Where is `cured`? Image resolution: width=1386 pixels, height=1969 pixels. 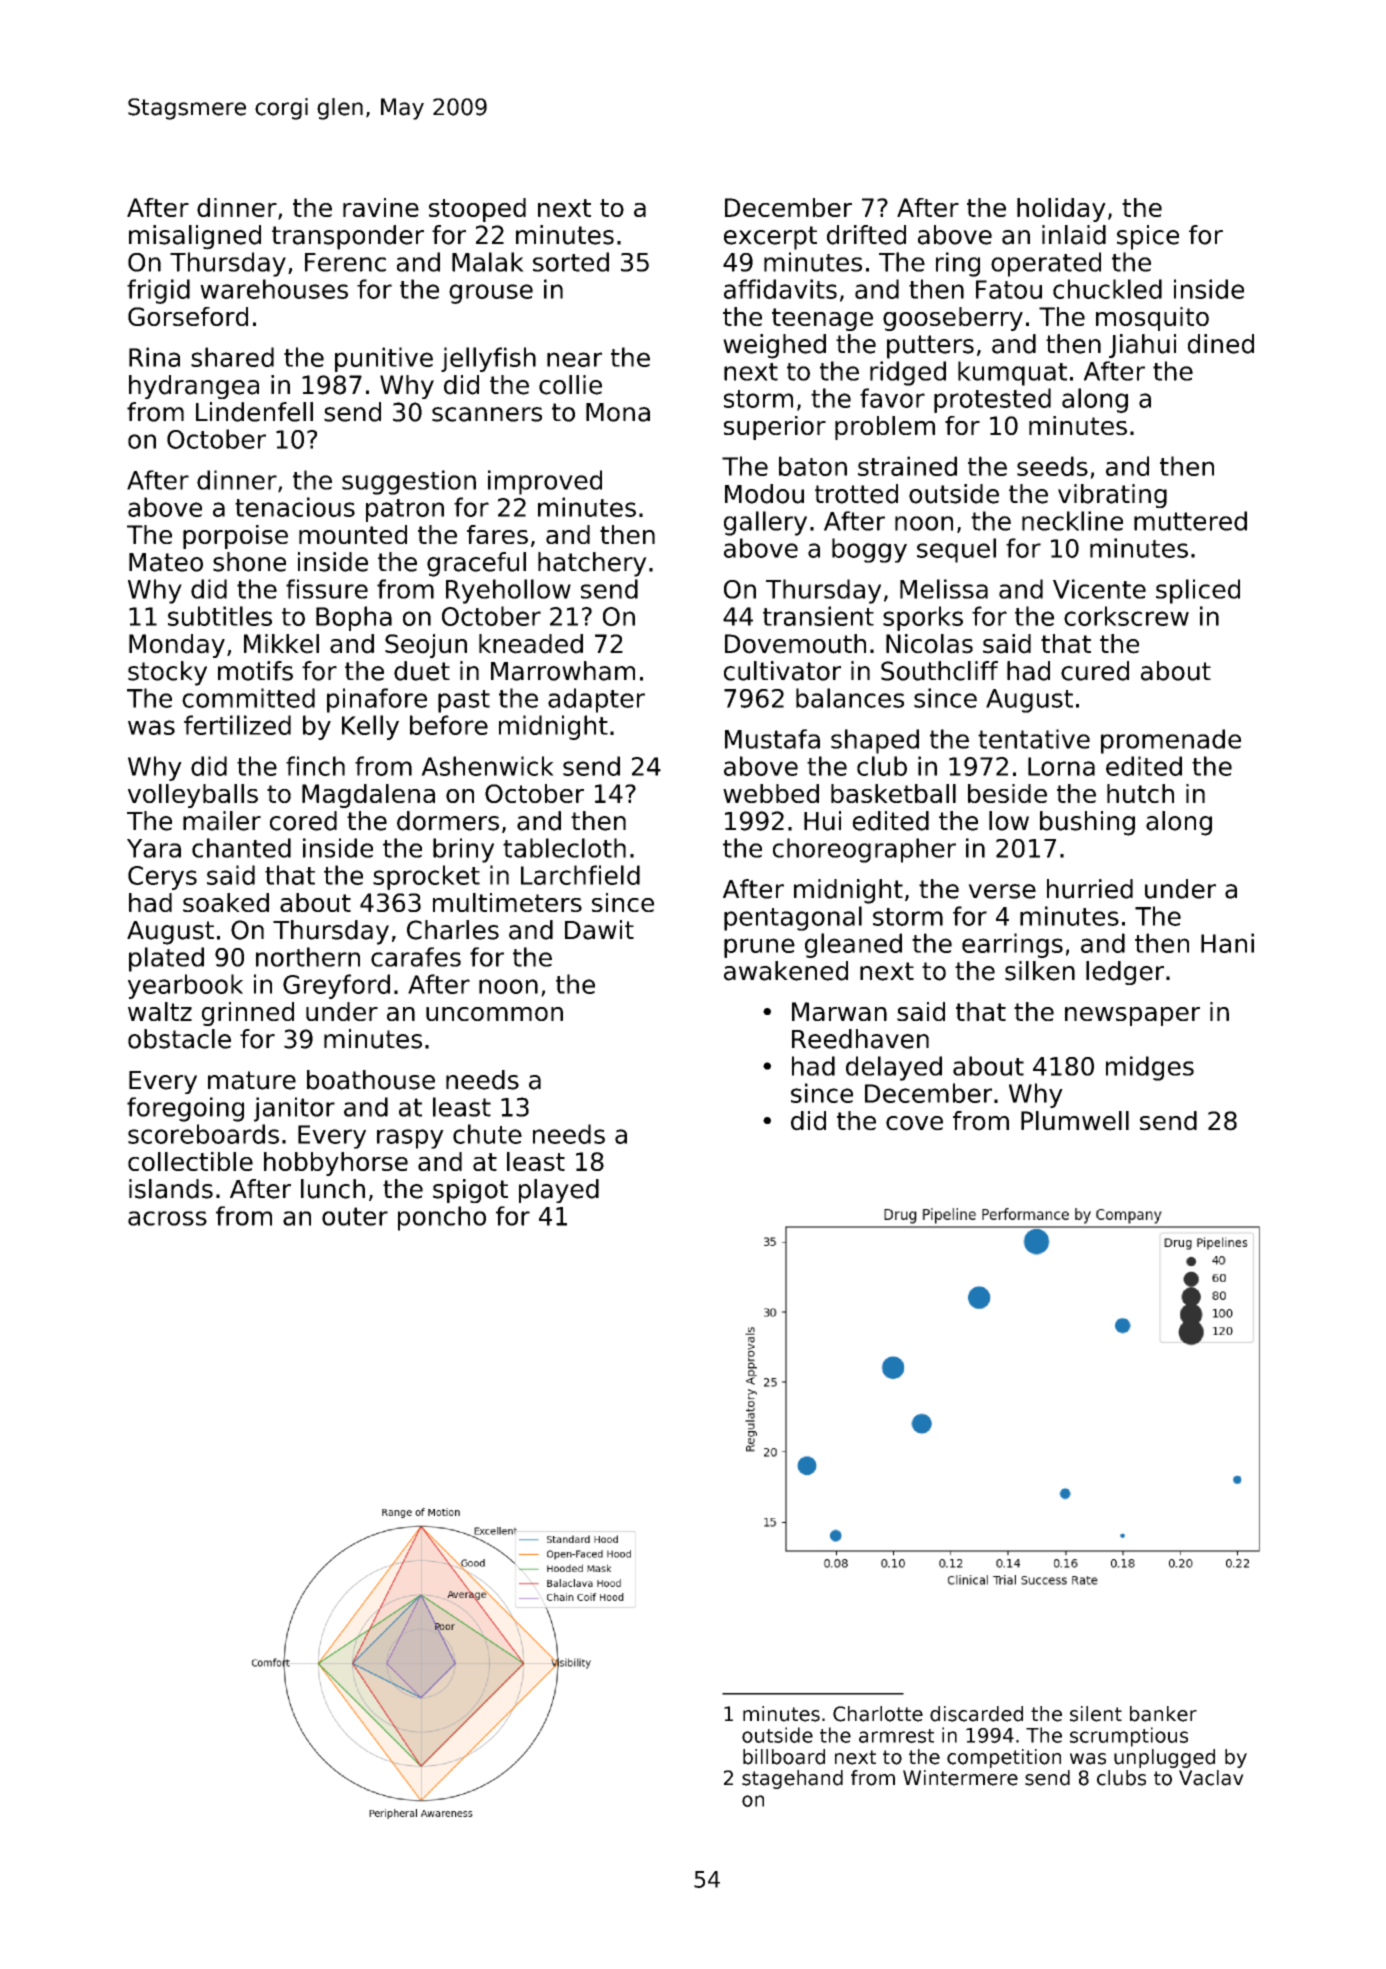 cured is located at coordinates (1095, 671).
